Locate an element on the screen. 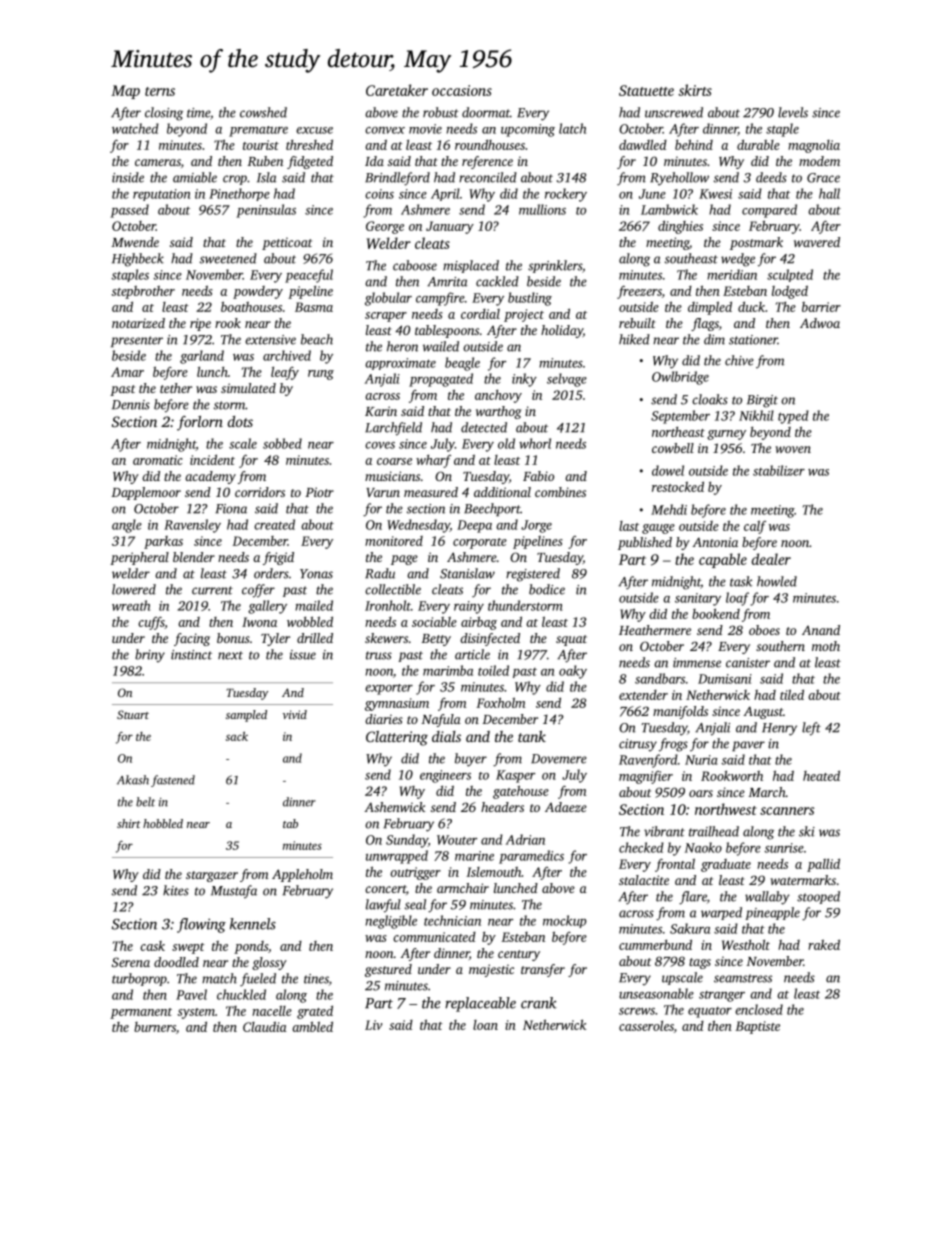 The image size is (952, 1233). Claudia is located at coordinates (265, 1026).
